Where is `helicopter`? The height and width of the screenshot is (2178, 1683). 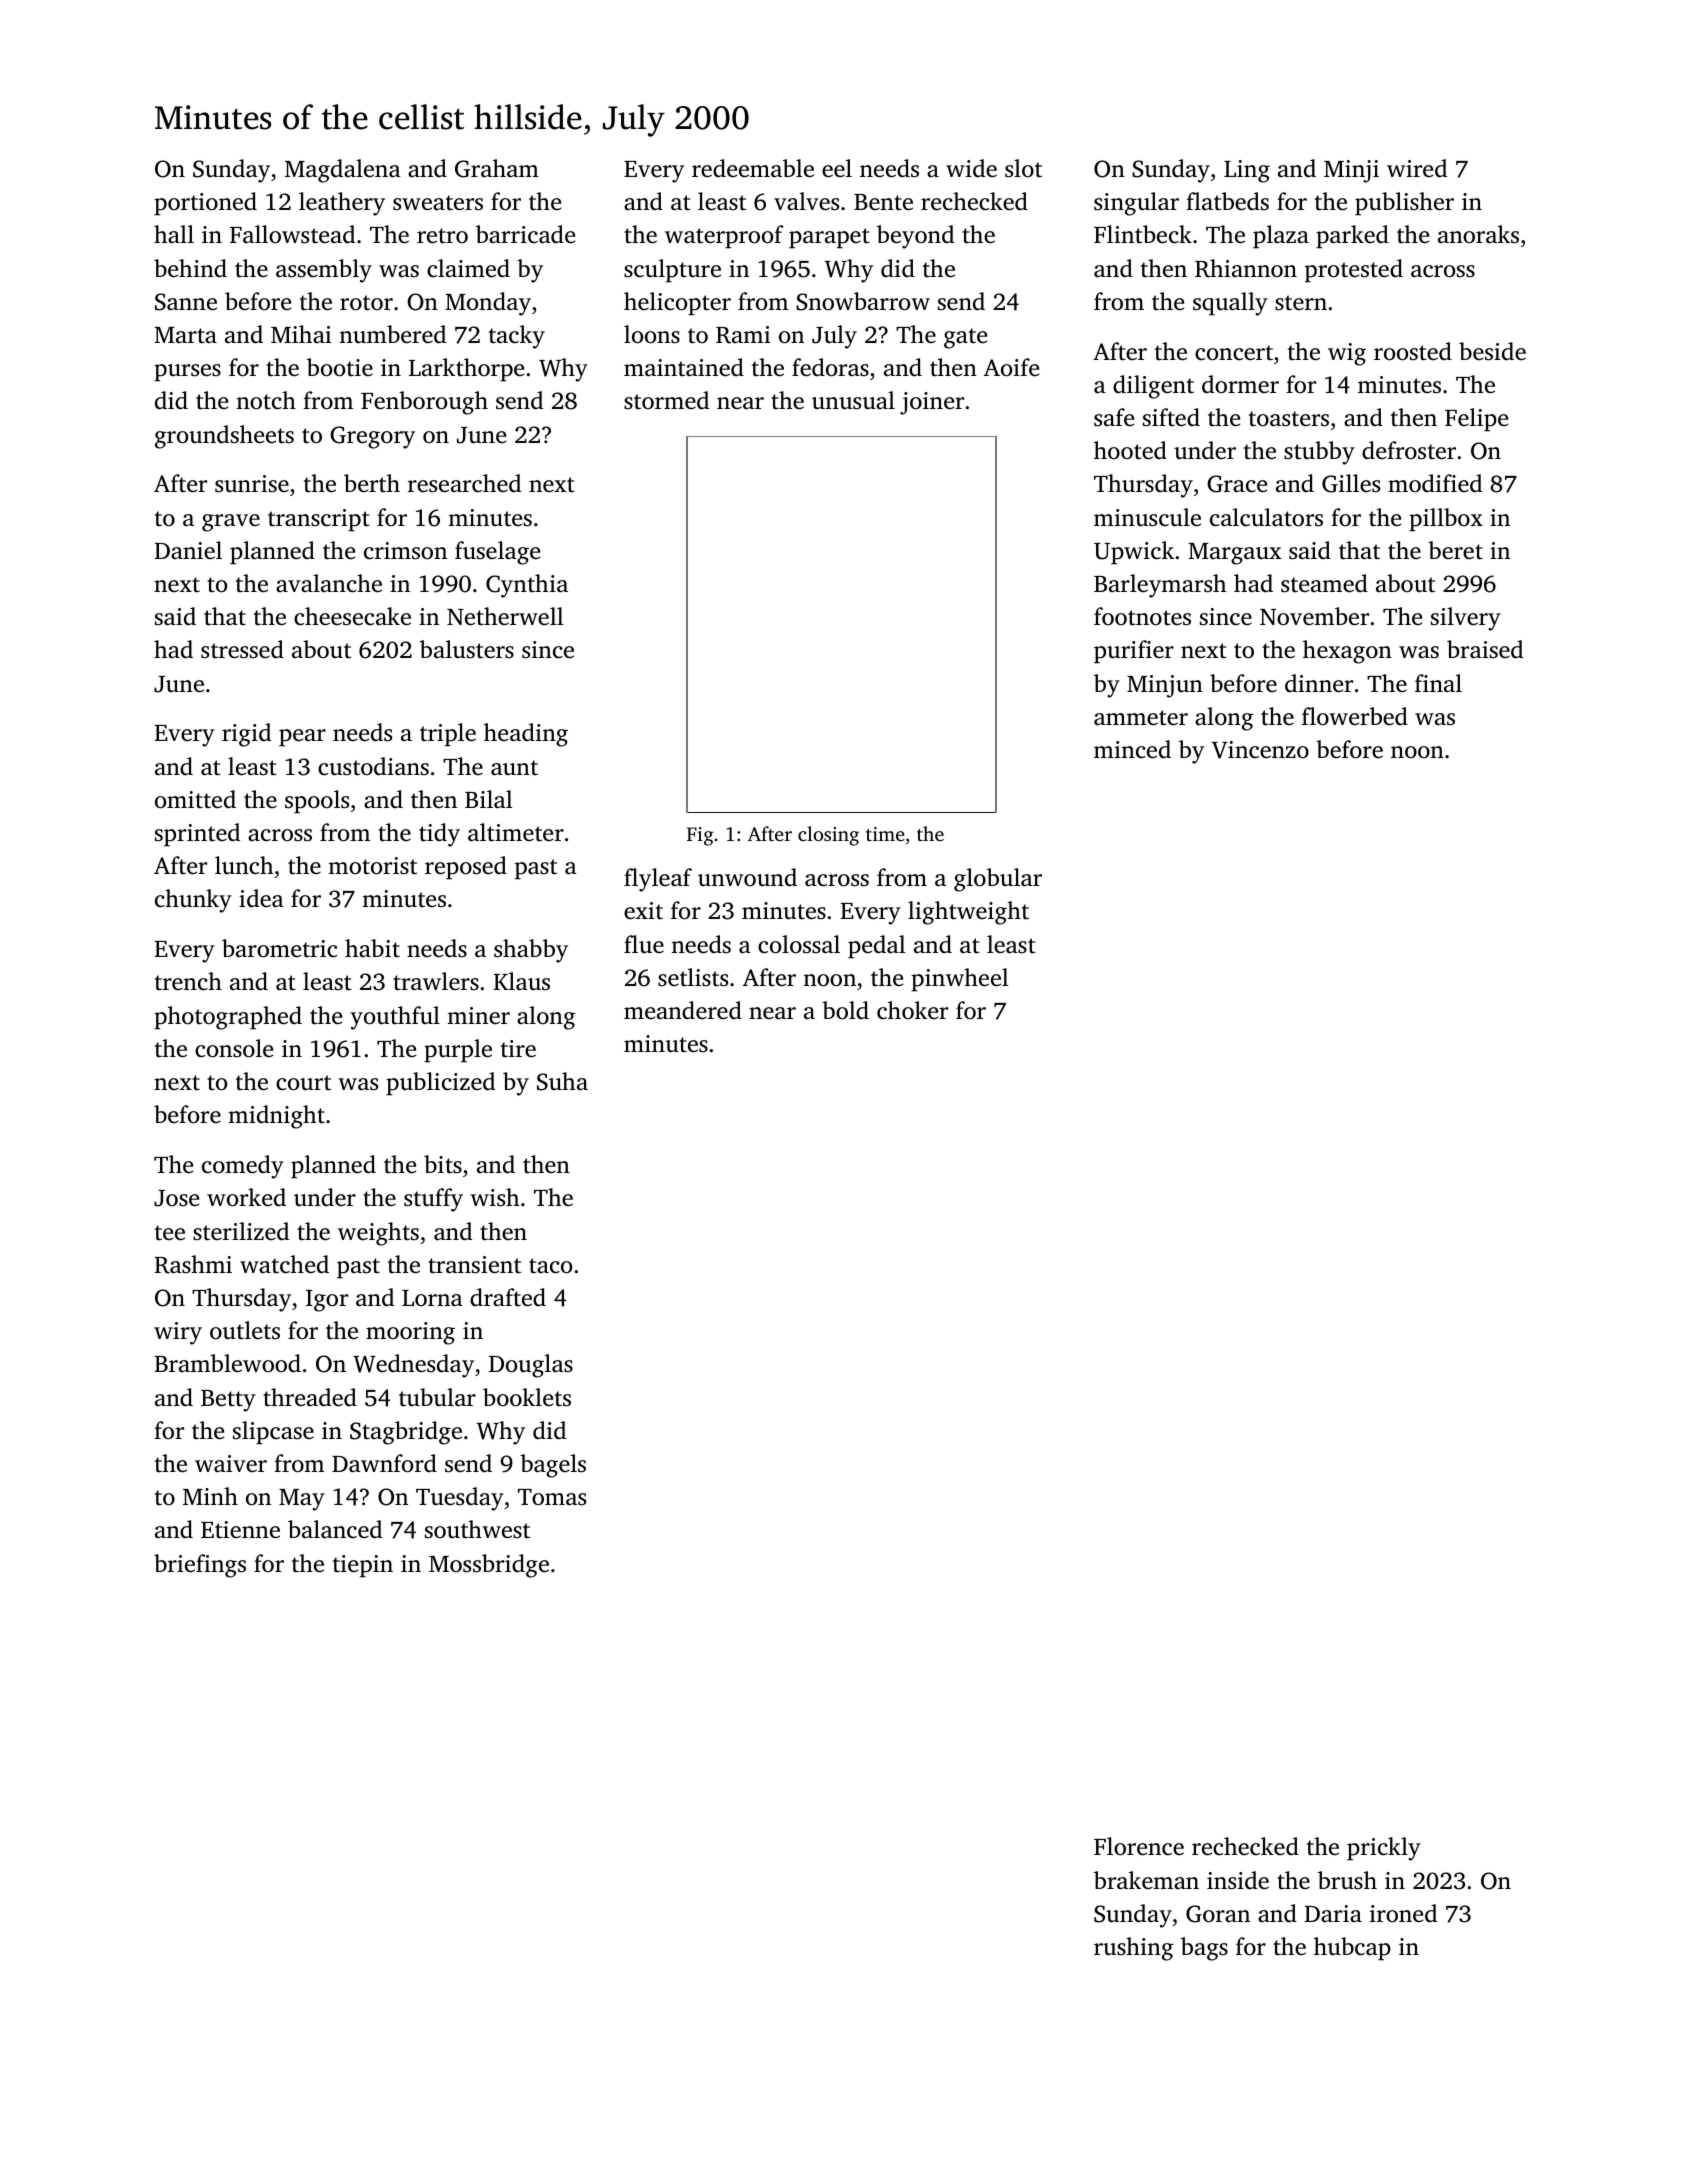
helicopter is located at coordinates (677, 304).
